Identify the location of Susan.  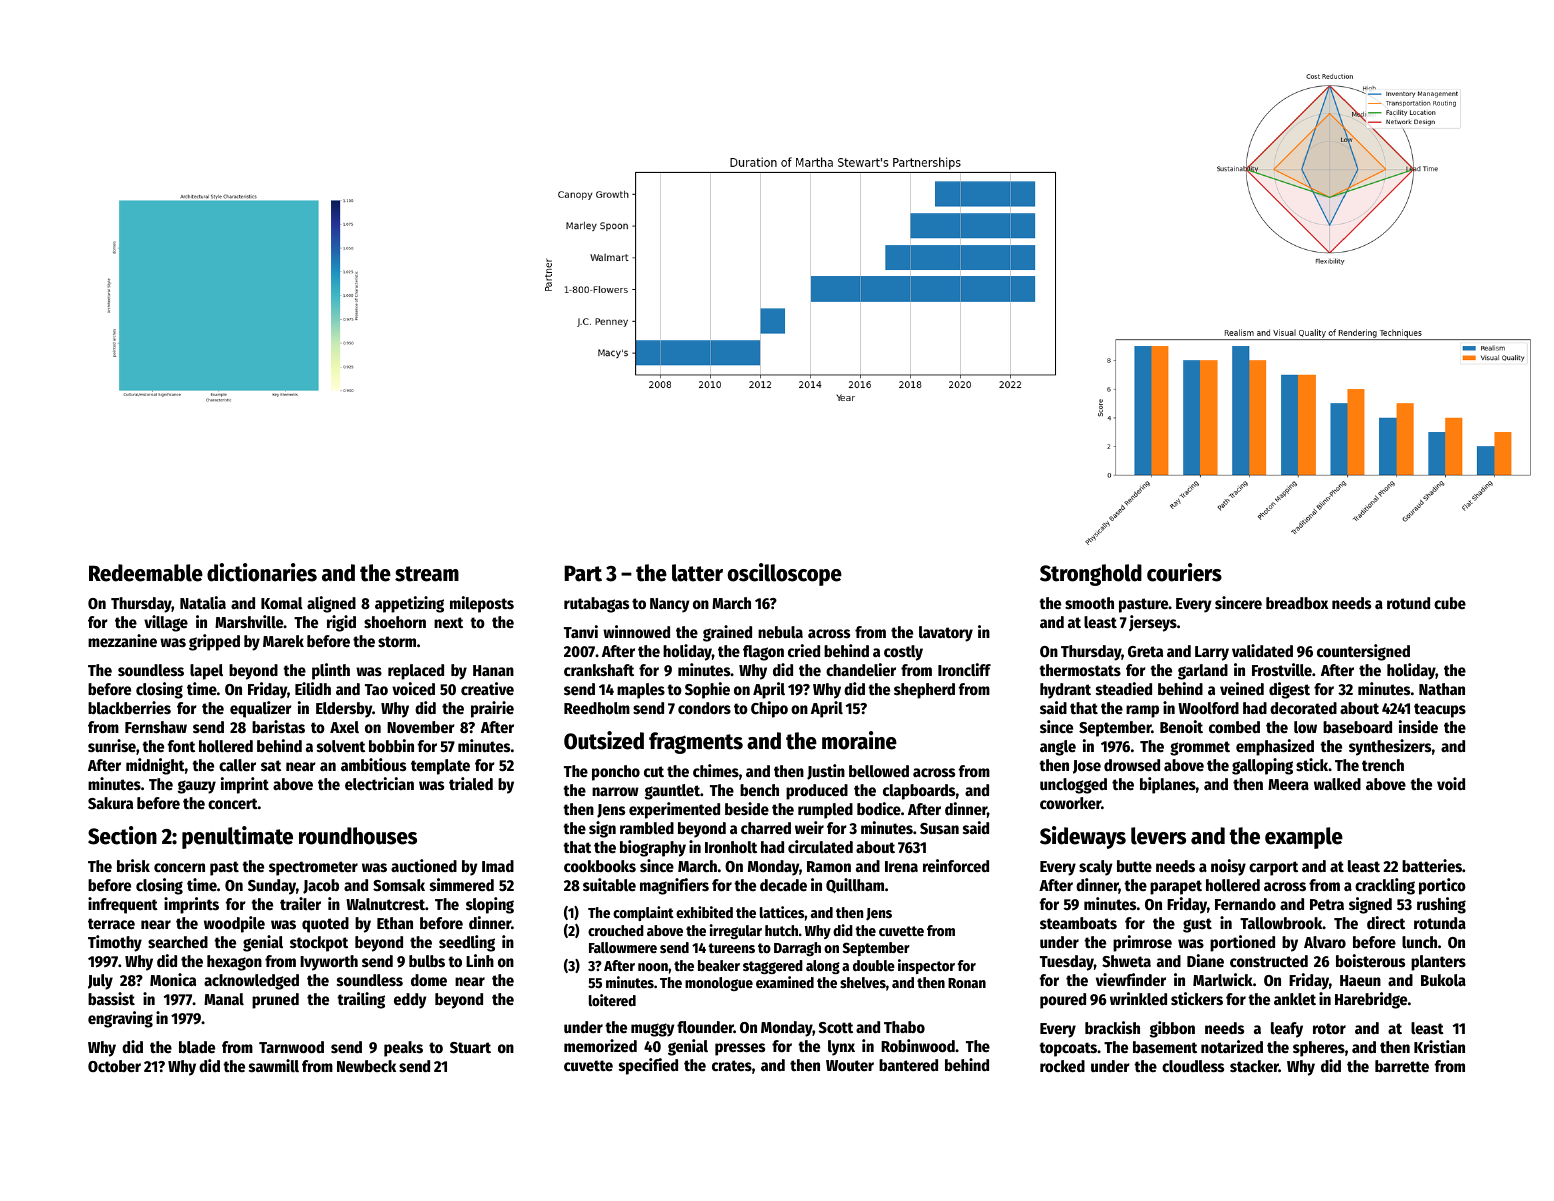
(939, 829).
